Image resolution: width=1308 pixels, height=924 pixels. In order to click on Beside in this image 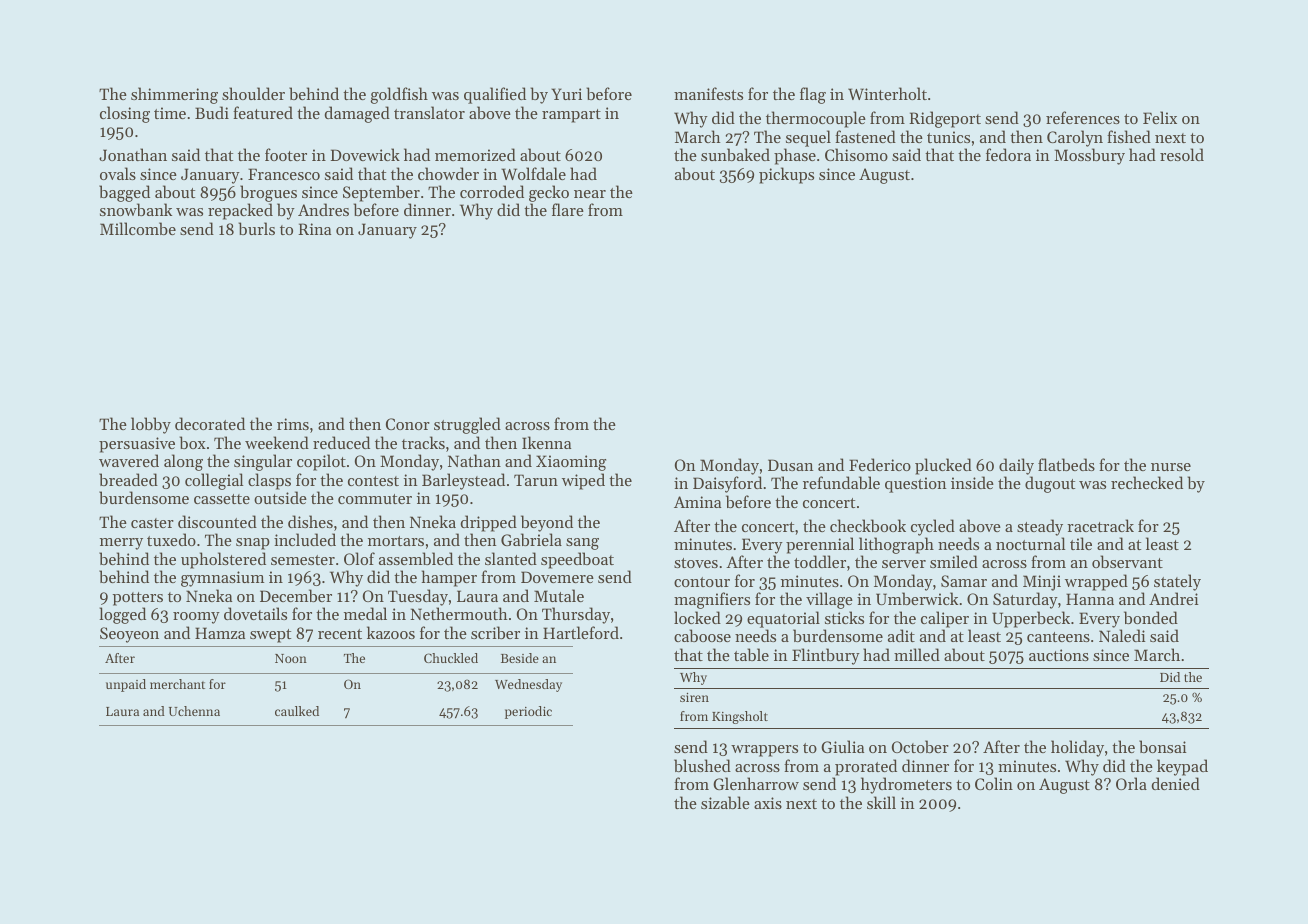, I will do `click(520, 658)`.
